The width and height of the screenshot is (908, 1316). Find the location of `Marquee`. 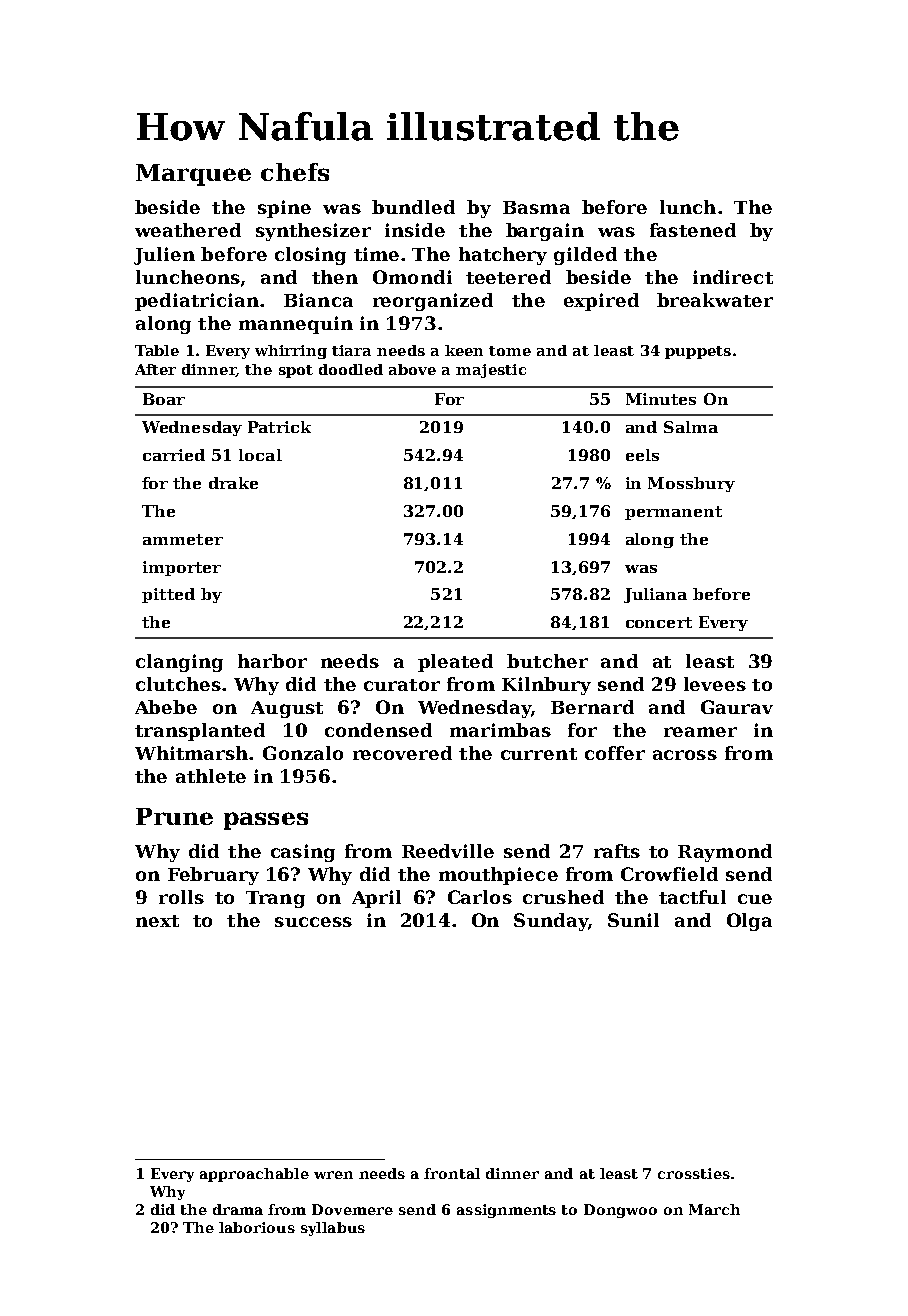

Marquee is located at coordinates (193, 175).
